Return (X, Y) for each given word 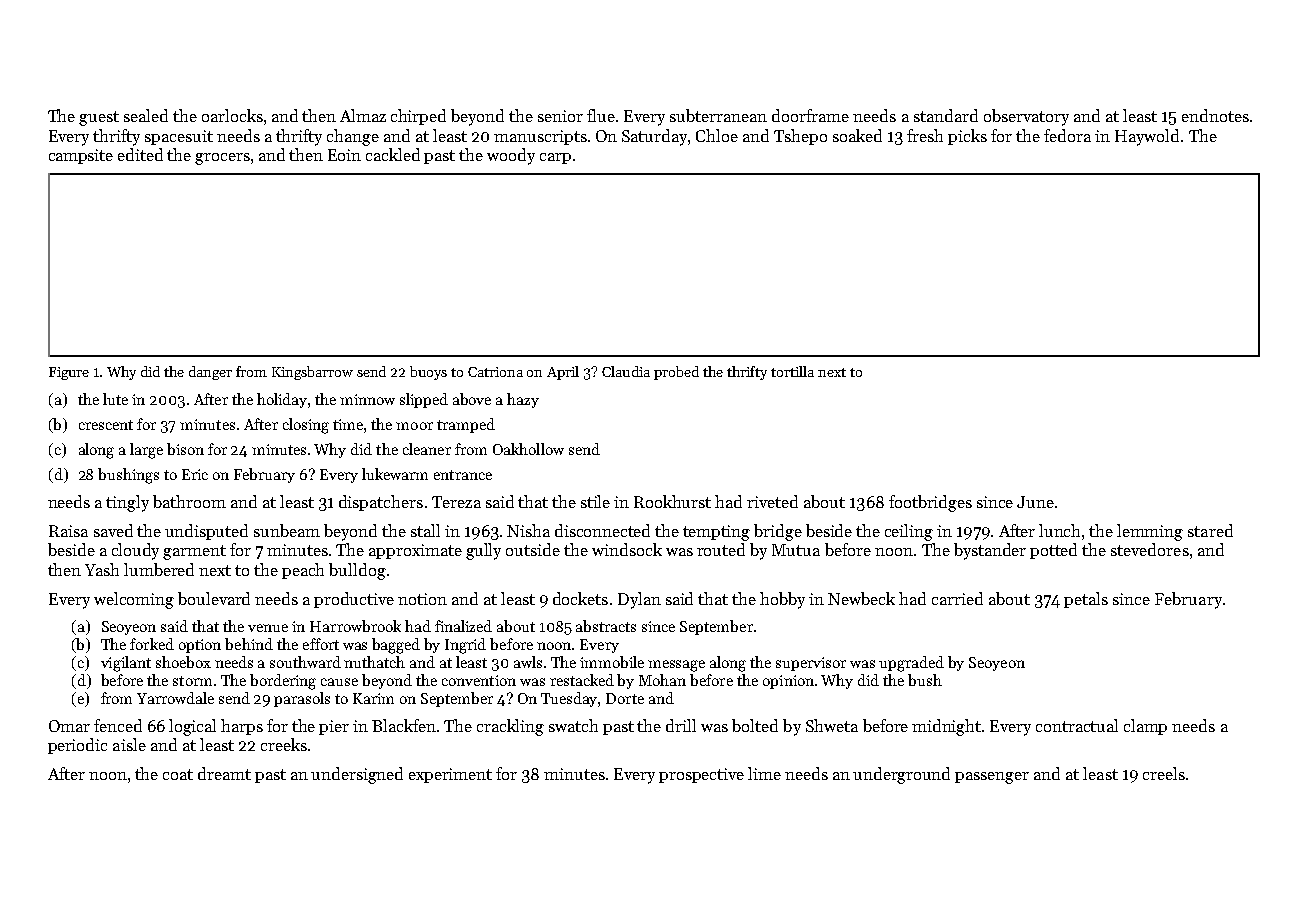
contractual (1077, 725)
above (472, 399)
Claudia (626, 371)
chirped (418, 117)
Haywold (1147, 137)
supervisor (811, 664)
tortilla (792, 371)
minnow (367, 399)
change (353, 137)
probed (676, 373)
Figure (69, 373)
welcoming (134, 600)
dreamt (224, 773)
